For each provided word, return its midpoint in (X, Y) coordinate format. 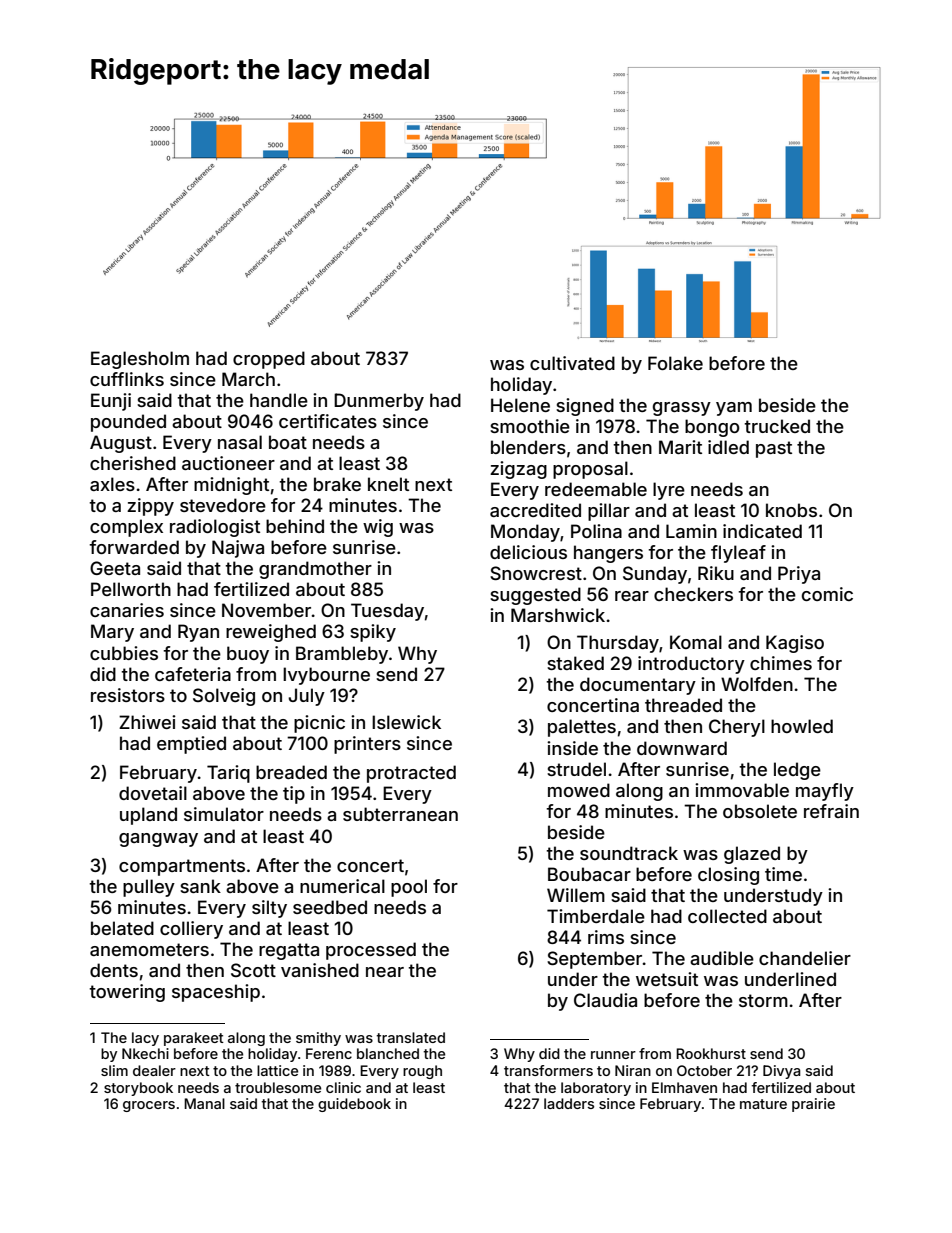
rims (606, 937)
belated (122, 928)
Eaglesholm (140, 360)
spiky (373, 633)
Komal (696, 642)
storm (763, 1000)
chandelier (805, 958)
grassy (682, 409)
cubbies (124, 653)
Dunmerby (379, 402)
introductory (691, 665)
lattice (277, 1070)
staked (575, 663)
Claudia (605, 1000)
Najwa (238, 549)
